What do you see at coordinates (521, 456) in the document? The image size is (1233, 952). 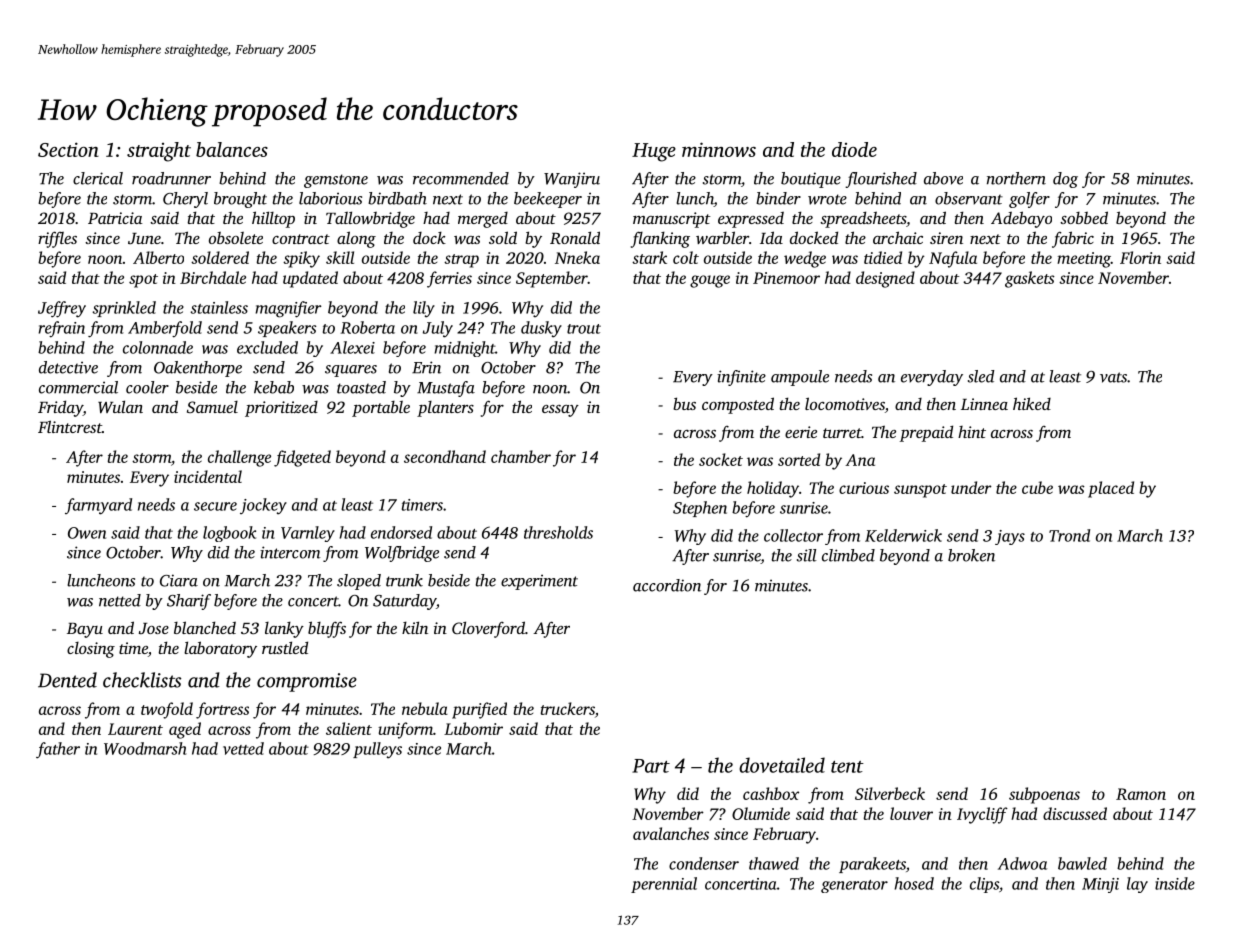 I see `chamber` at bounding box center [521, 456].
